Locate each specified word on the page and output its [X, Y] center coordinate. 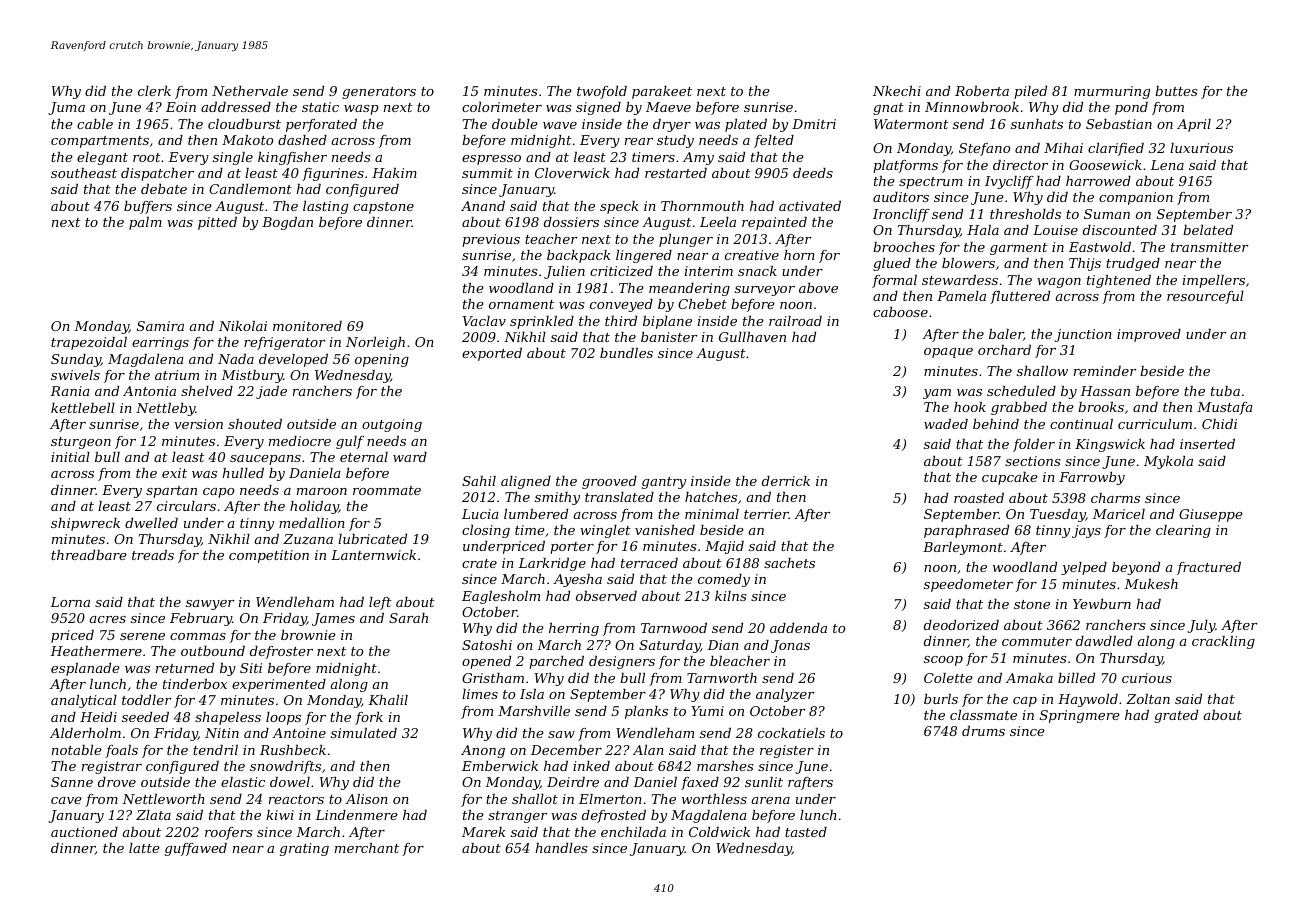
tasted [806, 832]
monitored [307, 326]
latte [144, 848]
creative [752, 255]
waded [946, 424]
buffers [148, 207]
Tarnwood [674, 628]
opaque [948, 353]
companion [1136, 198]
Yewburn [1102, 604]
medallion [312, 523]
